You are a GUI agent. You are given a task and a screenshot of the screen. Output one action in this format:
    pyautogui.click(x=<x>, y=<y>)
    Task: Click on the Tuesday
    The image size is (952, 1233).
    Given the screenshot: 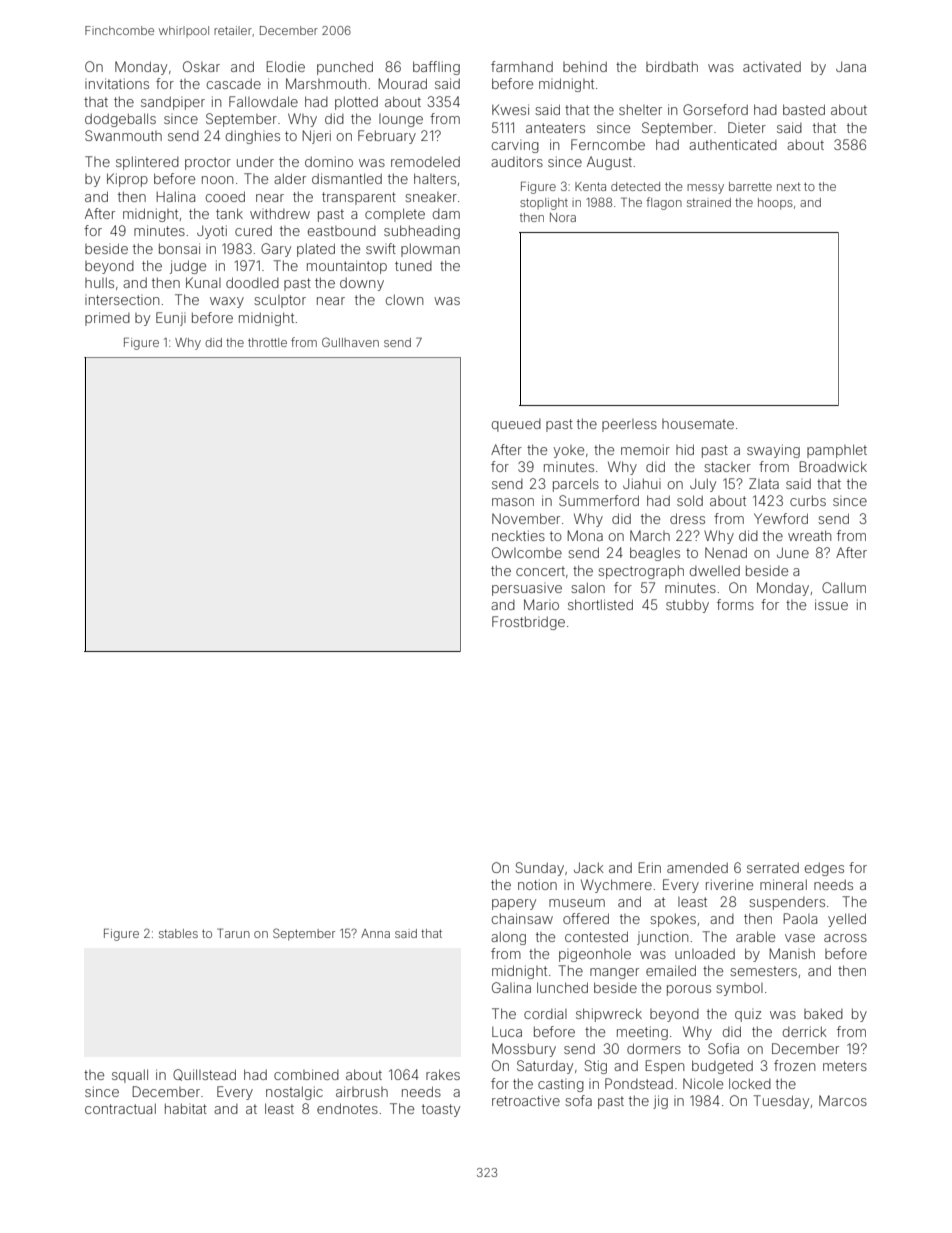 What is the action you would take?
    pyautogui.click(x=781, y=1102)
